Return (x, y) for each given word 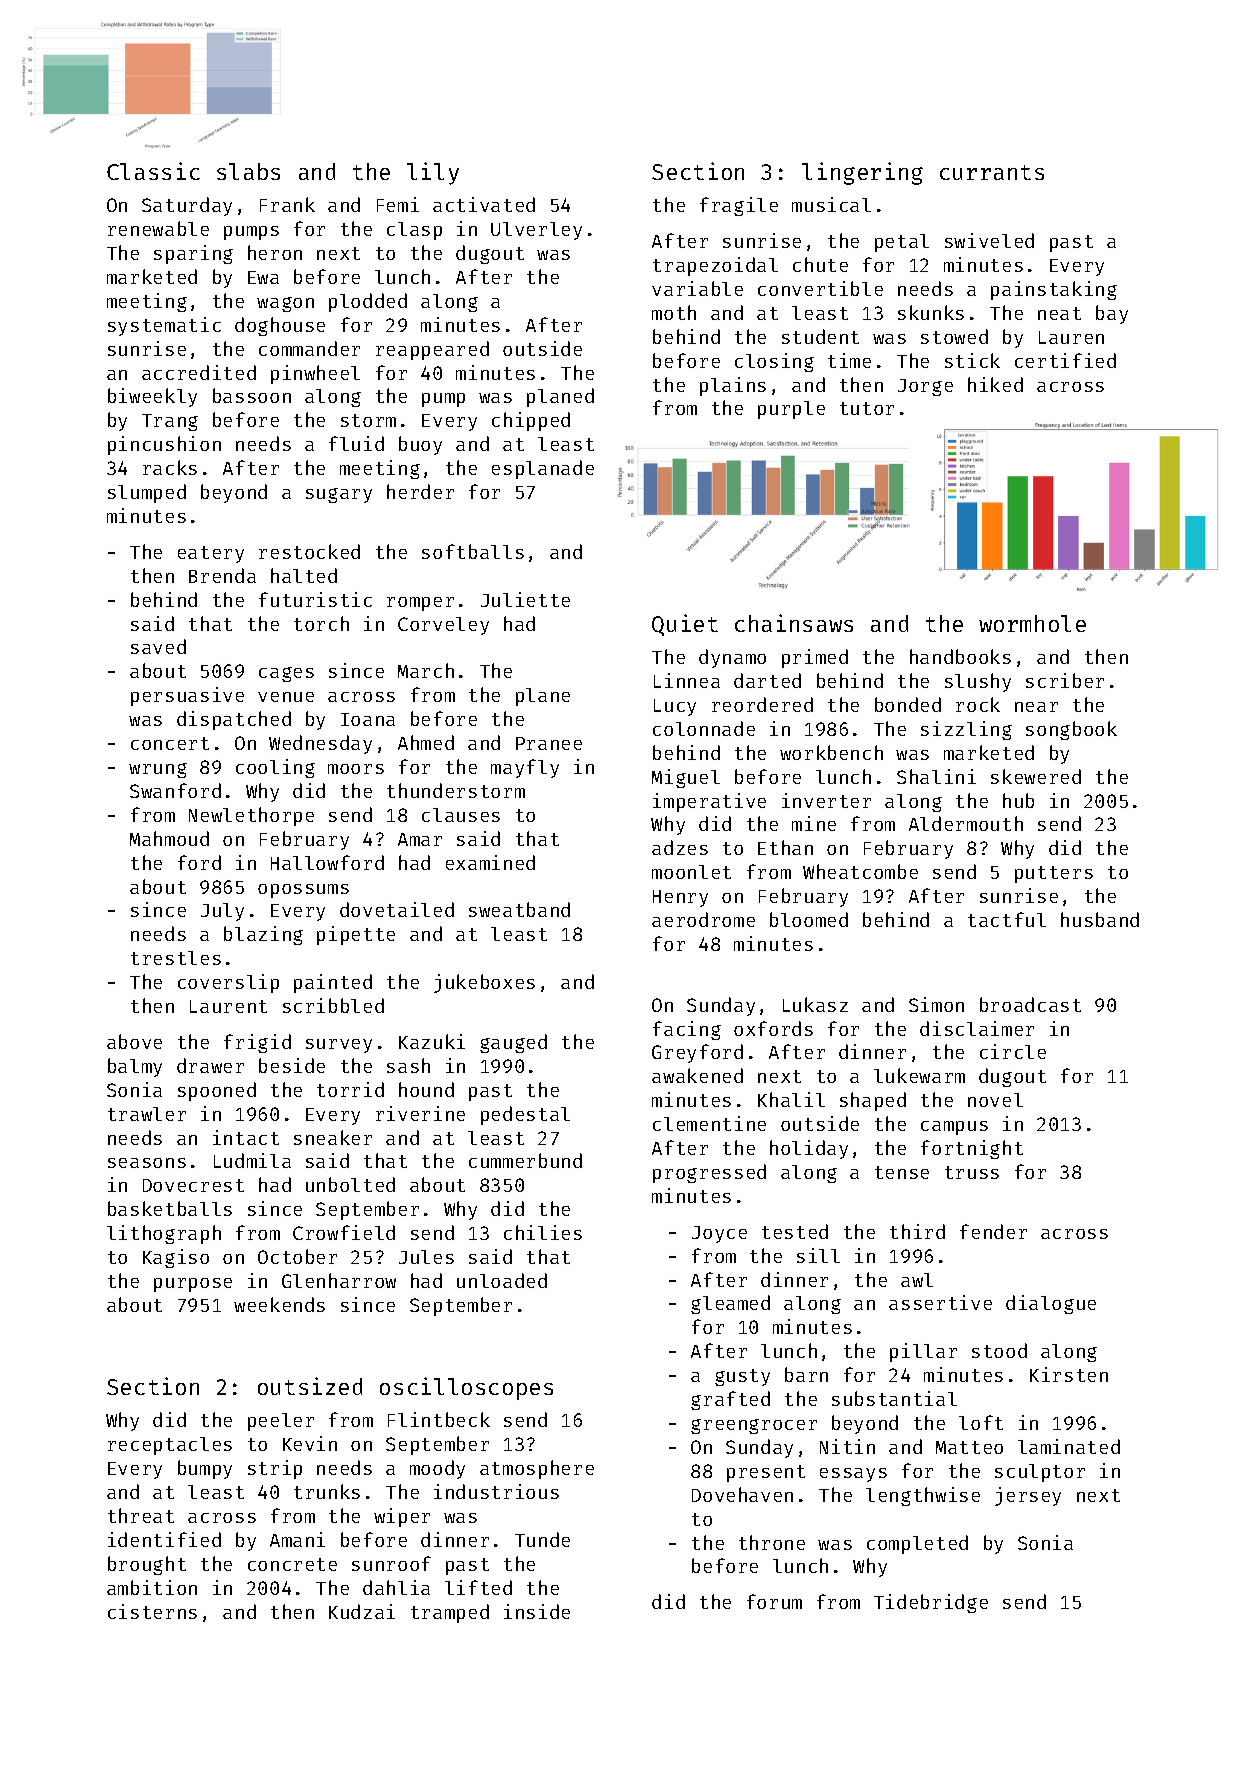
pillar (923, 1352)
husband (1100, 919)
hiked (995, 384)
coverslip (228, 983)
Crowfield (344, 1232)
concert (170, 743)
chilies (543, 1232)
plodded (368, 302)
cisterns (152, 1611)
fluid (356, 443)
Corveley (443, 626)
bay (1112, 314)
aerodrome (703, 919)
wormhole (1032, 623)
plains (733, 386)
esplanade (543, 469)
